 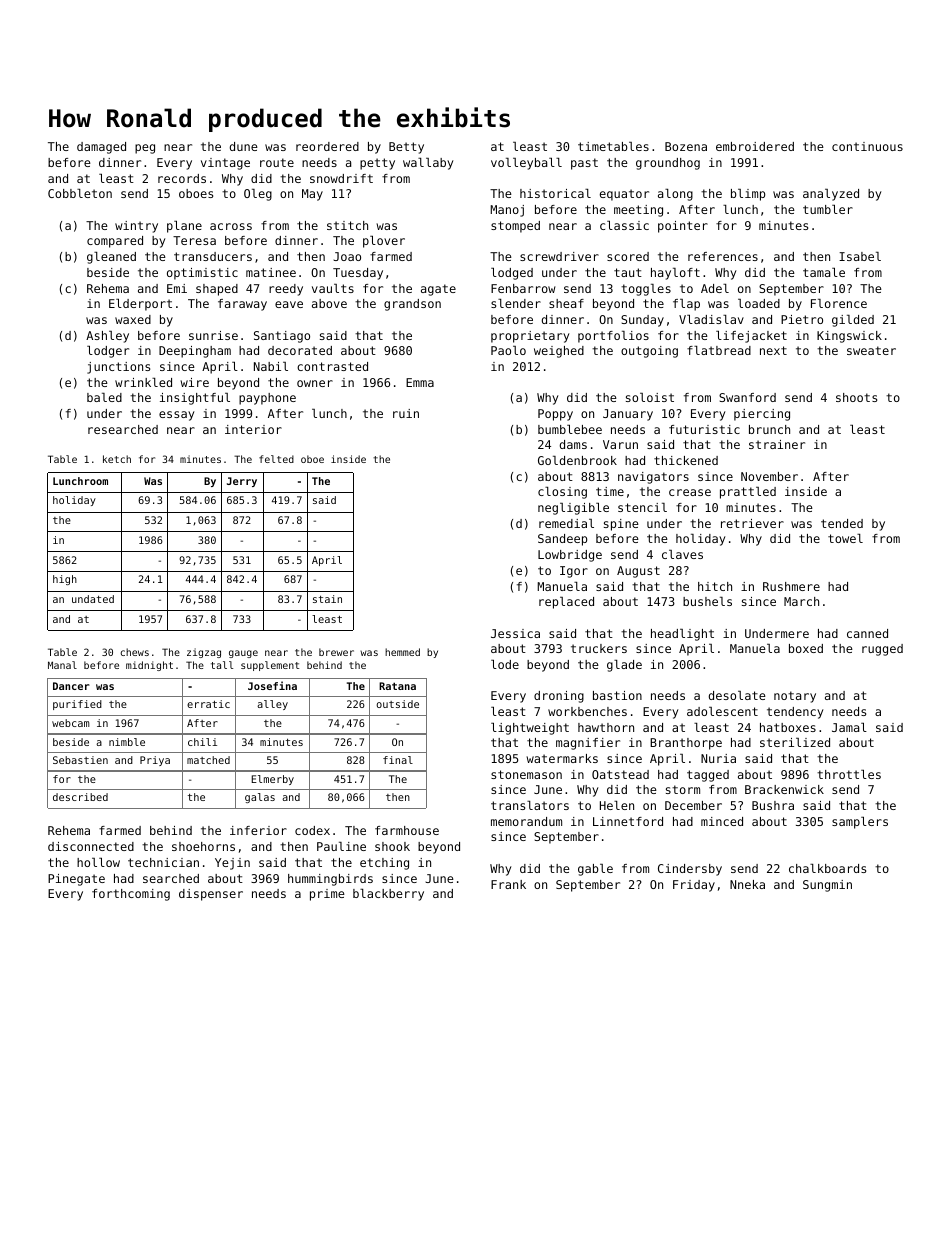 I want to click on felted, so click(x=276, y=459).
